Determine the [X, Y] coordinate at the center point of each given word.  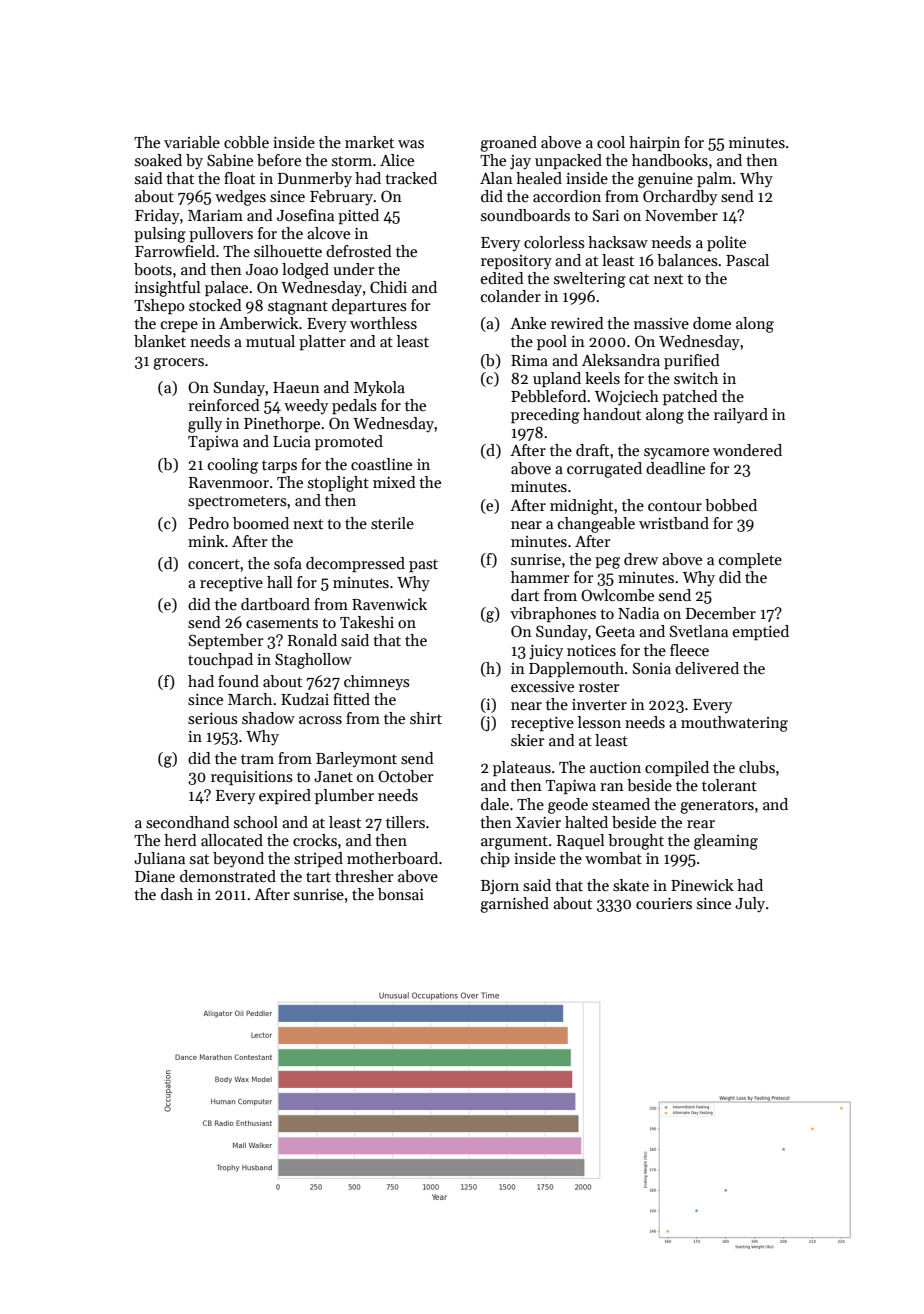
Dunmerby [315, 180]
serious [213, 719]
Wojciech [627, 398]
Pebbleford [549, 396]
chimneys [377, 683]
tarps [279, 466]
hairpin [654, 143]
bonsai [401, 894]
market [369, 142]
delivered [707, 668]
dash [177, 894]
